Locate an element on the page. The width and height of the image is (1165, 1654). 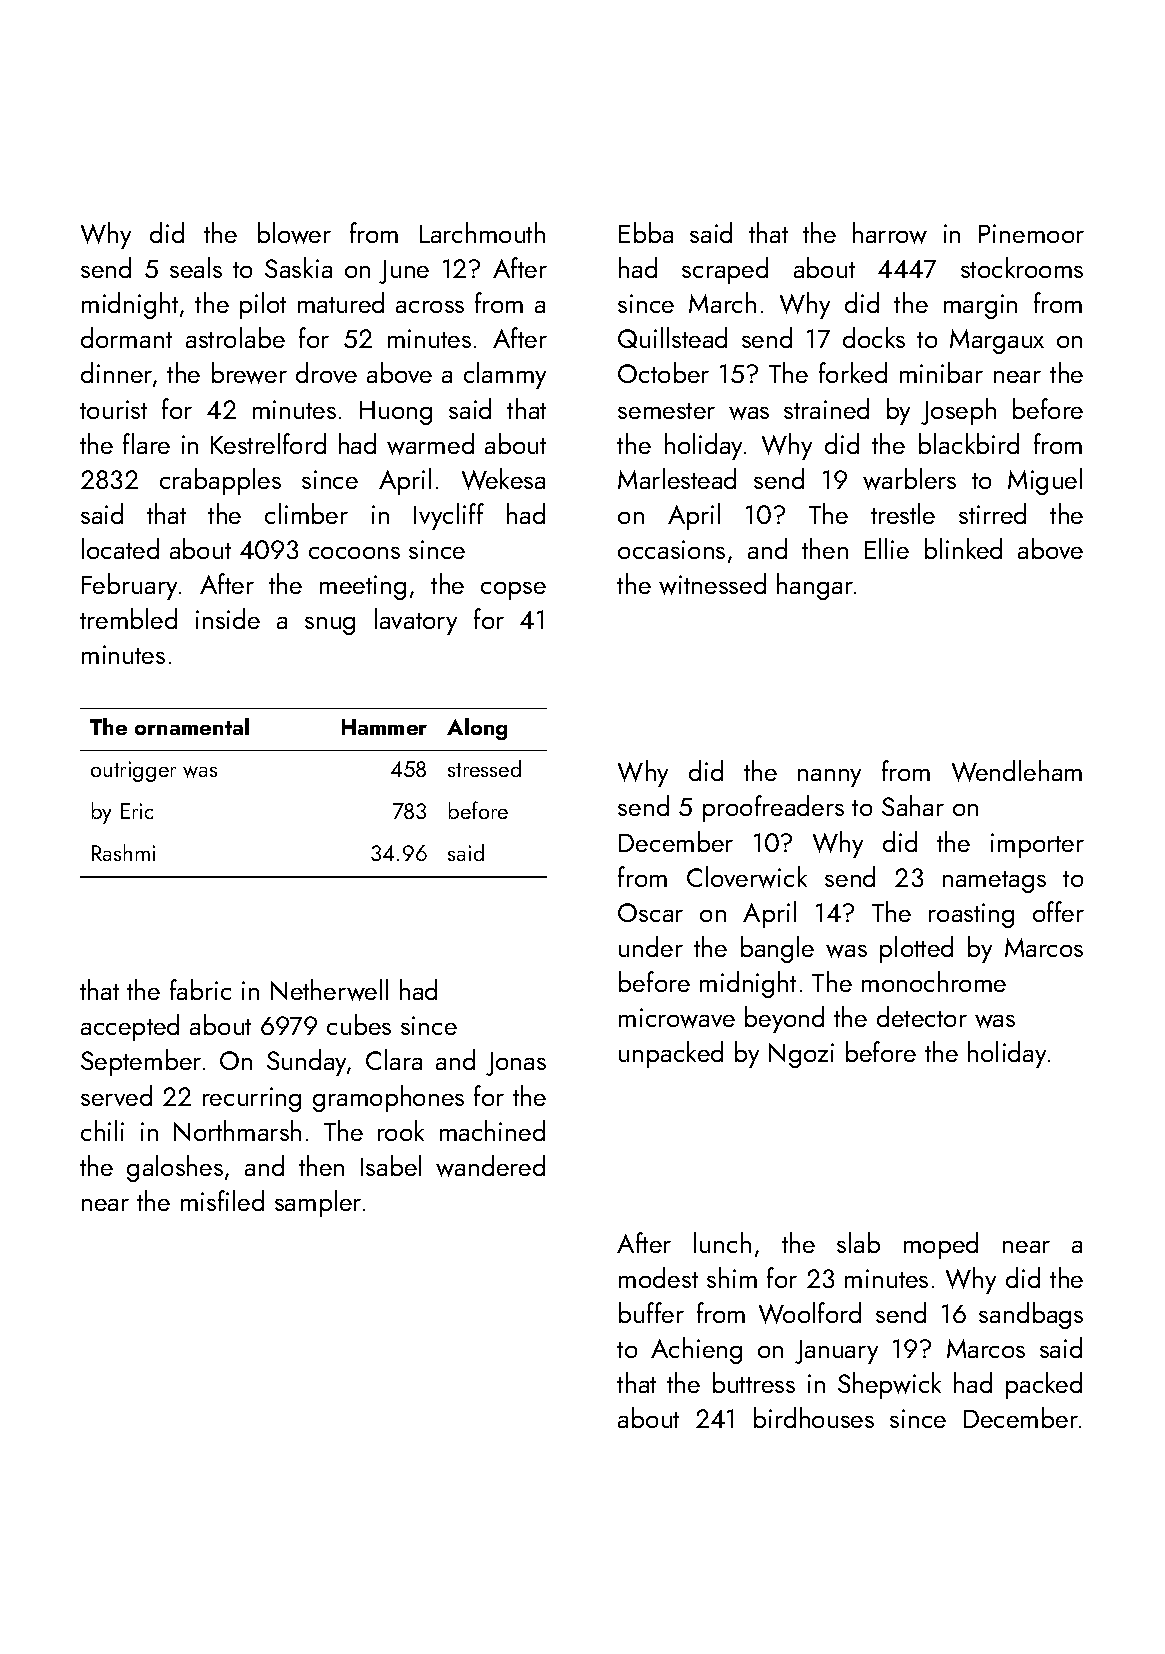
accepted is located at coordinates (130, 1027).
